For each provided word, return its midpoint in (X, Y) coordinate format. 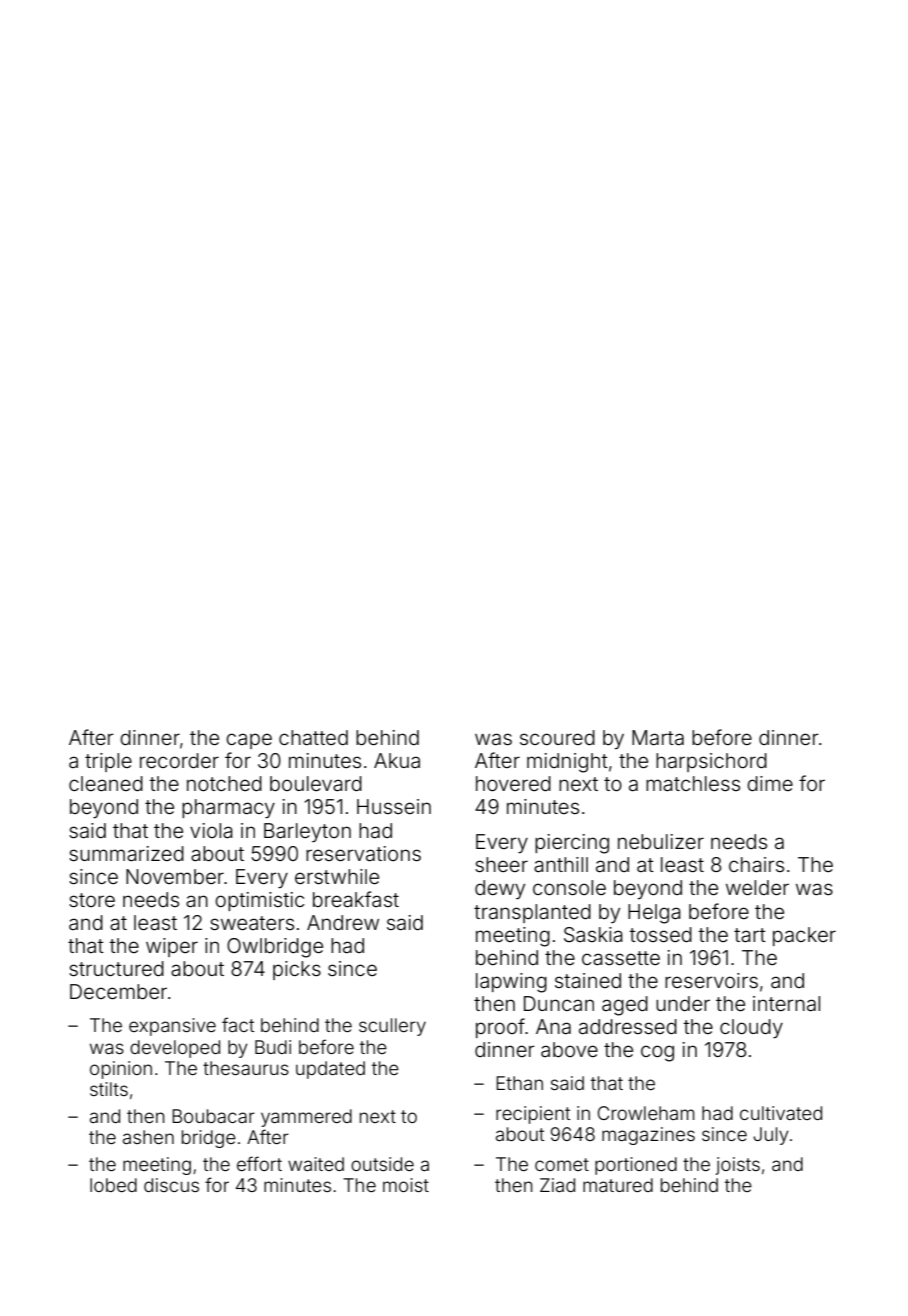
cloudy (751, 1028)
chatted (313, 737)
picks (297, 970)
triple (108, 762)
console (569, 887)
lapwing (511, 983)
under (683, 1003)
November (175, 876)
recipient (533, 1115)
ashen (148, 1137)
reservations (363, 853)
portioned (636, 1166)
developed (175, 1049)
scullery (392, 1027)
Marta (658, 737)
